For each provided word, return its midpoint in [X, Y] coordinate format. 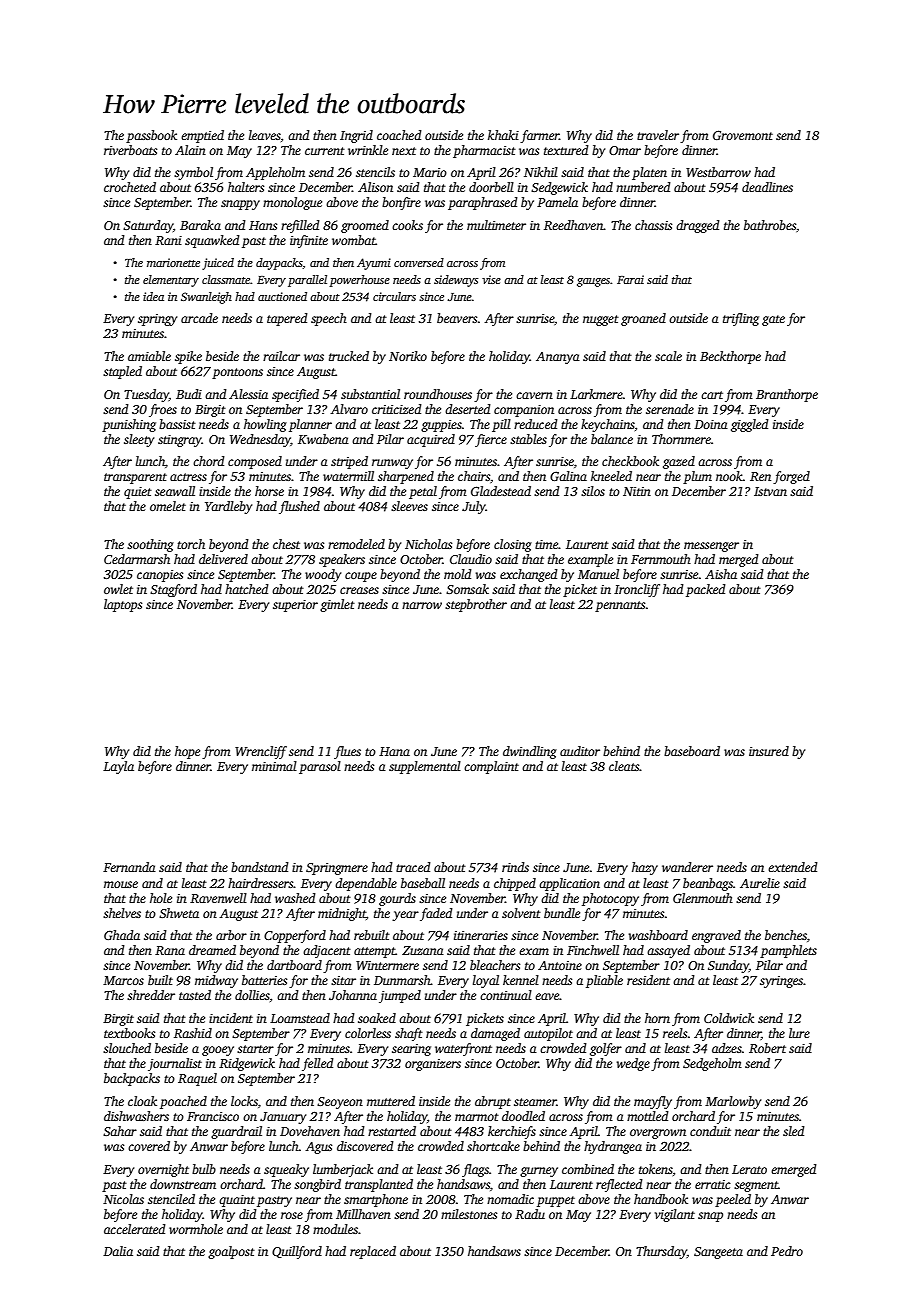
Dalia [118, 1251]
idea [153, 296]
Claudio [471, 559]
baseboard [692, 751]
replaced [373, 1252]
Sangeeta [718, 1253]
